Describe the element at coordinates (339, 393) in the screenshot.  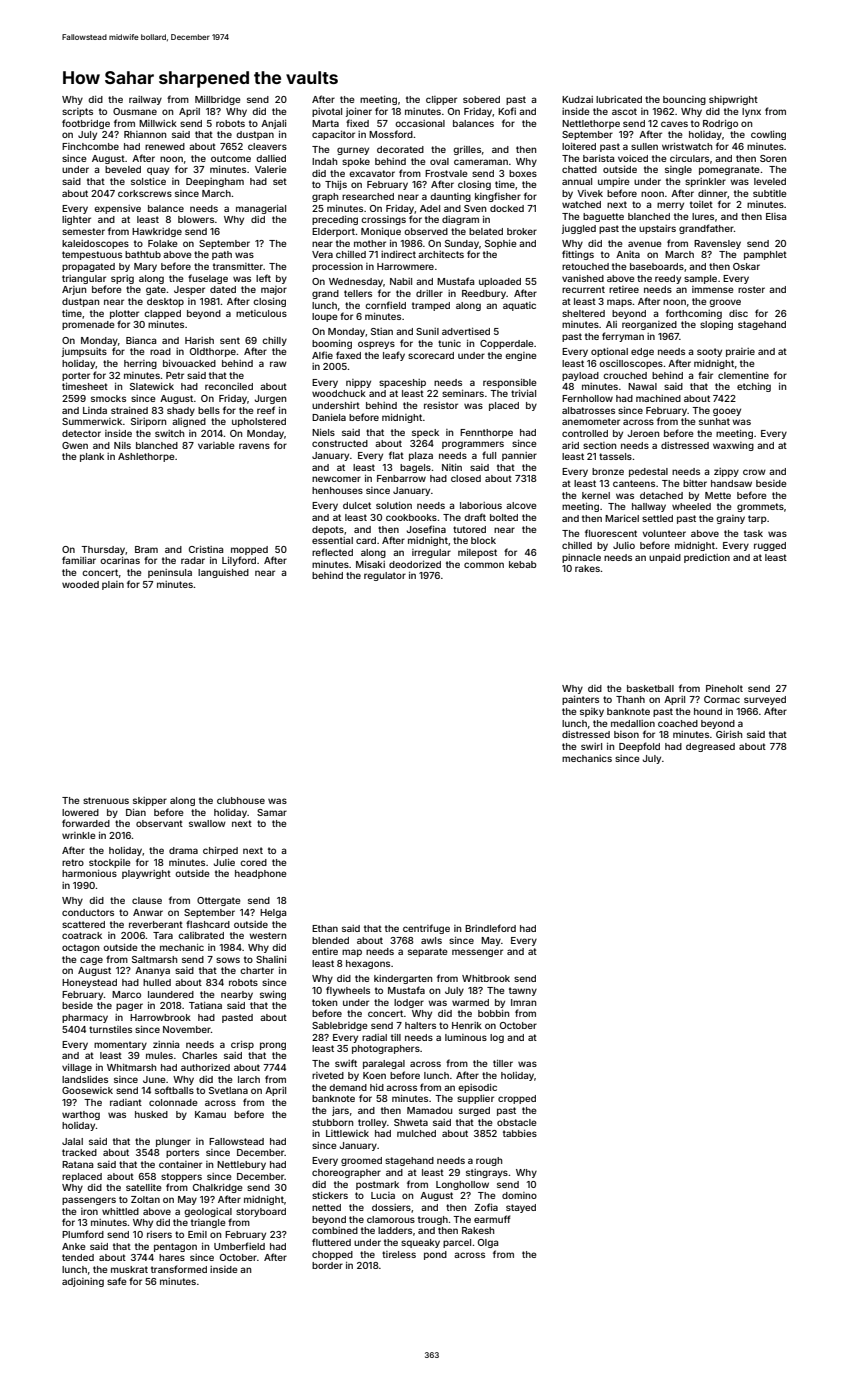
I see `woodchuck` at that location.
